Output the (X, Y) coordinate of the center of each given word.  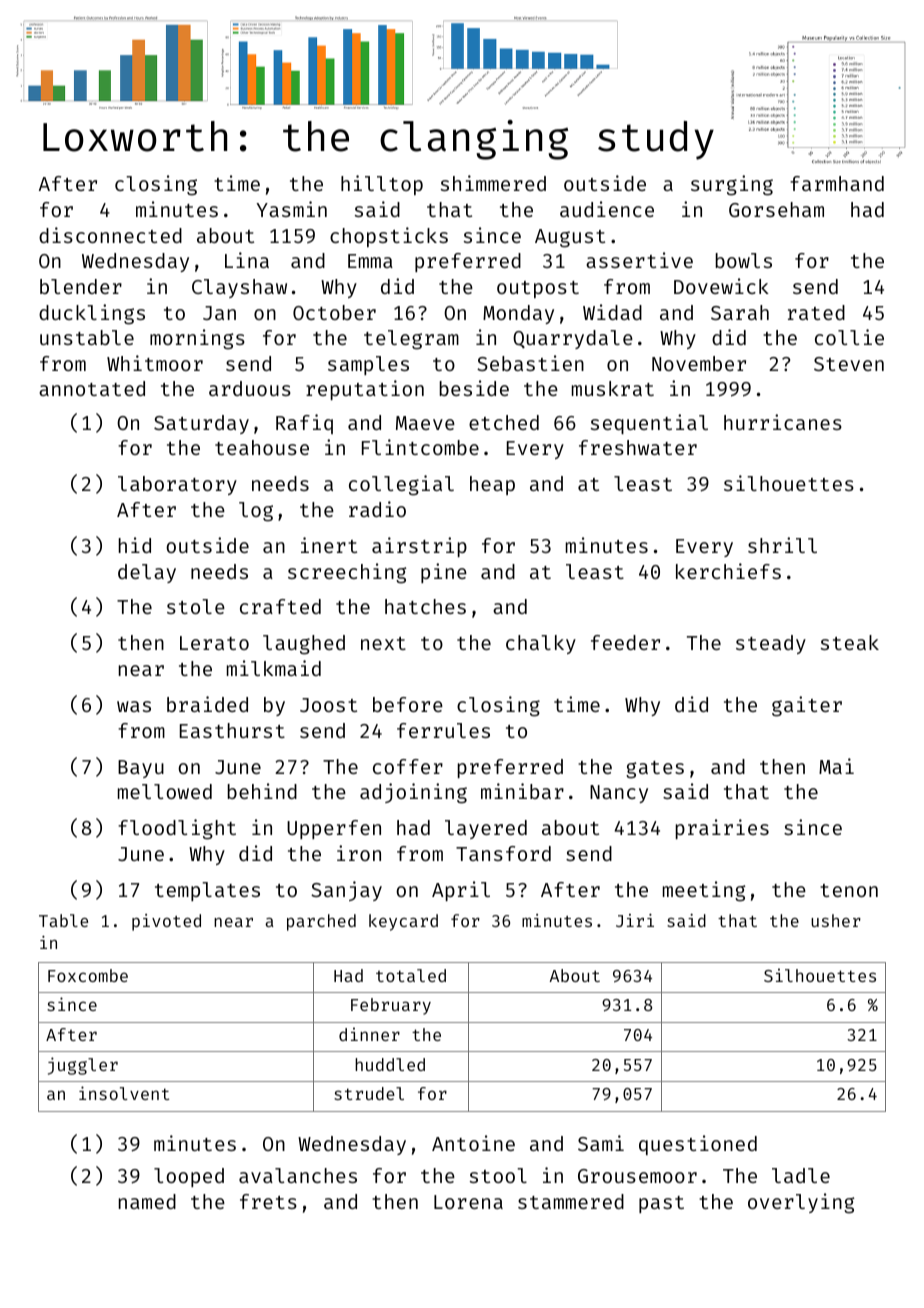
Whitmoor (155, 363)
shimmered (493, 183)
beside (474, 388)
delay (147, 573)
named (147, 1201)
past (661, 1204)
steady (771, 644)
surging (732, 185)
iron (359, 853)
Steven (849, 364)
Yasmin (291, 209)
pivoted (166, 922)
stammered (571, 1201)
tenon (849, 890)
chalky (541, 644)
